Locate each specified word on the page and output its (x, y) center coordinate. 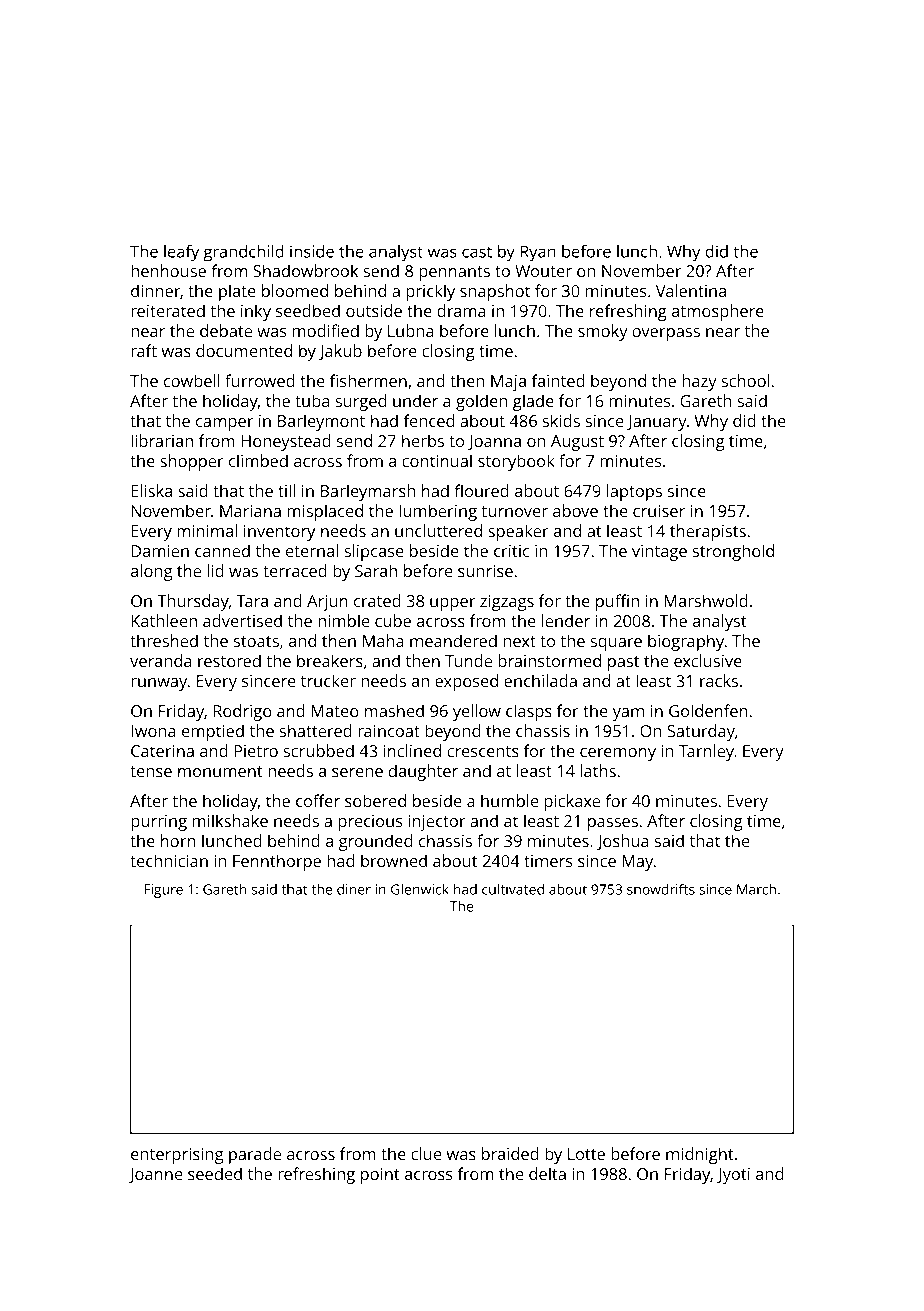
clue (426, 1153)
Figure (163, 891)
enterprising (177, 1156)
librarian (162, 440)
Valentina (691, 290)
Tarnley (706, 752)
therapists (708, 532)
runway (159, 684)
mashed (394, 710)
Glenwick (420, 889)
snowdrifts (661, 889)
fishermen (368, 380)
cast (477, 252)
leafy (181, 253)
